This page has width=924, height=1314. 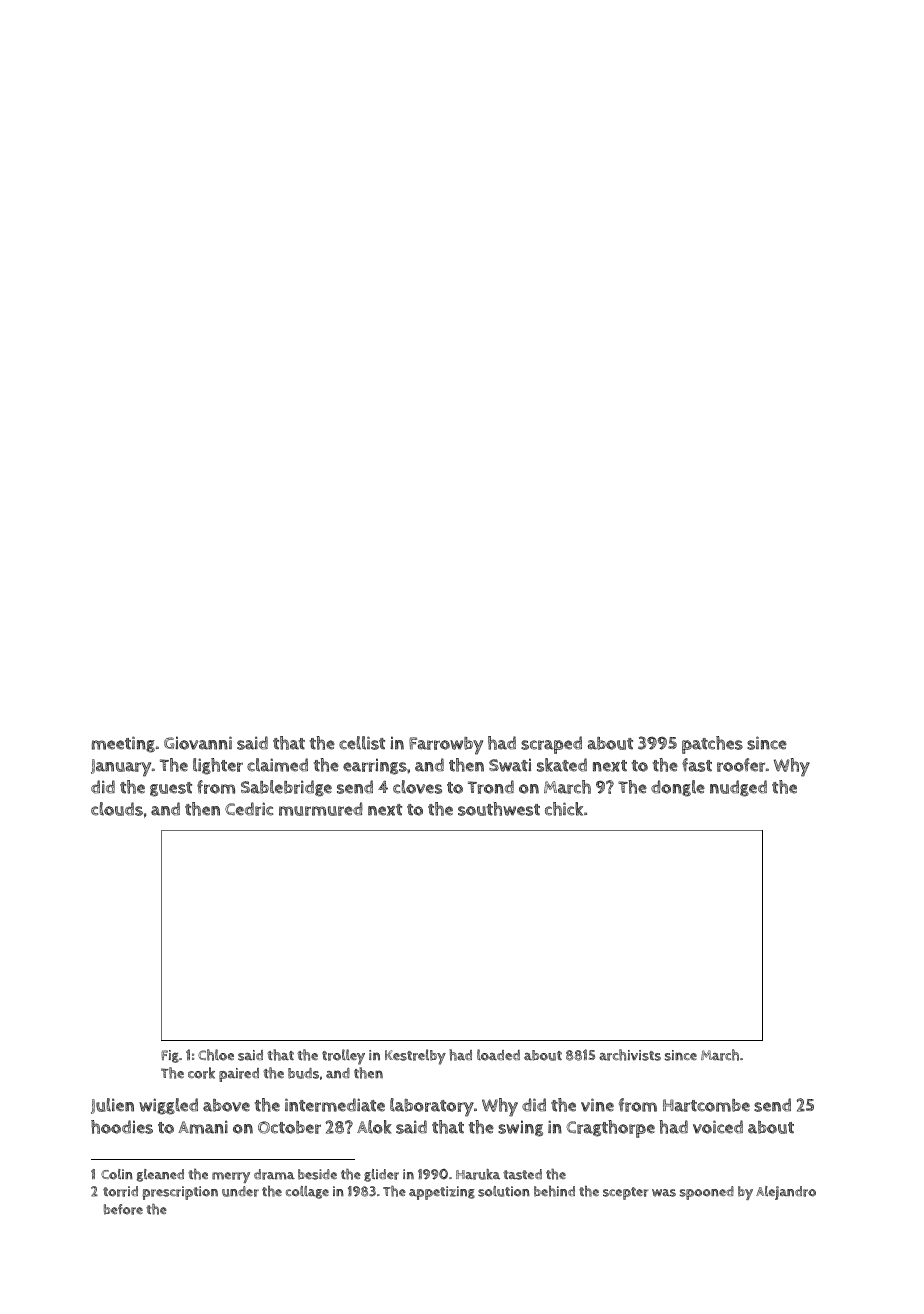 I want to click on Kestrelby, so click(x=415, y=1057).
